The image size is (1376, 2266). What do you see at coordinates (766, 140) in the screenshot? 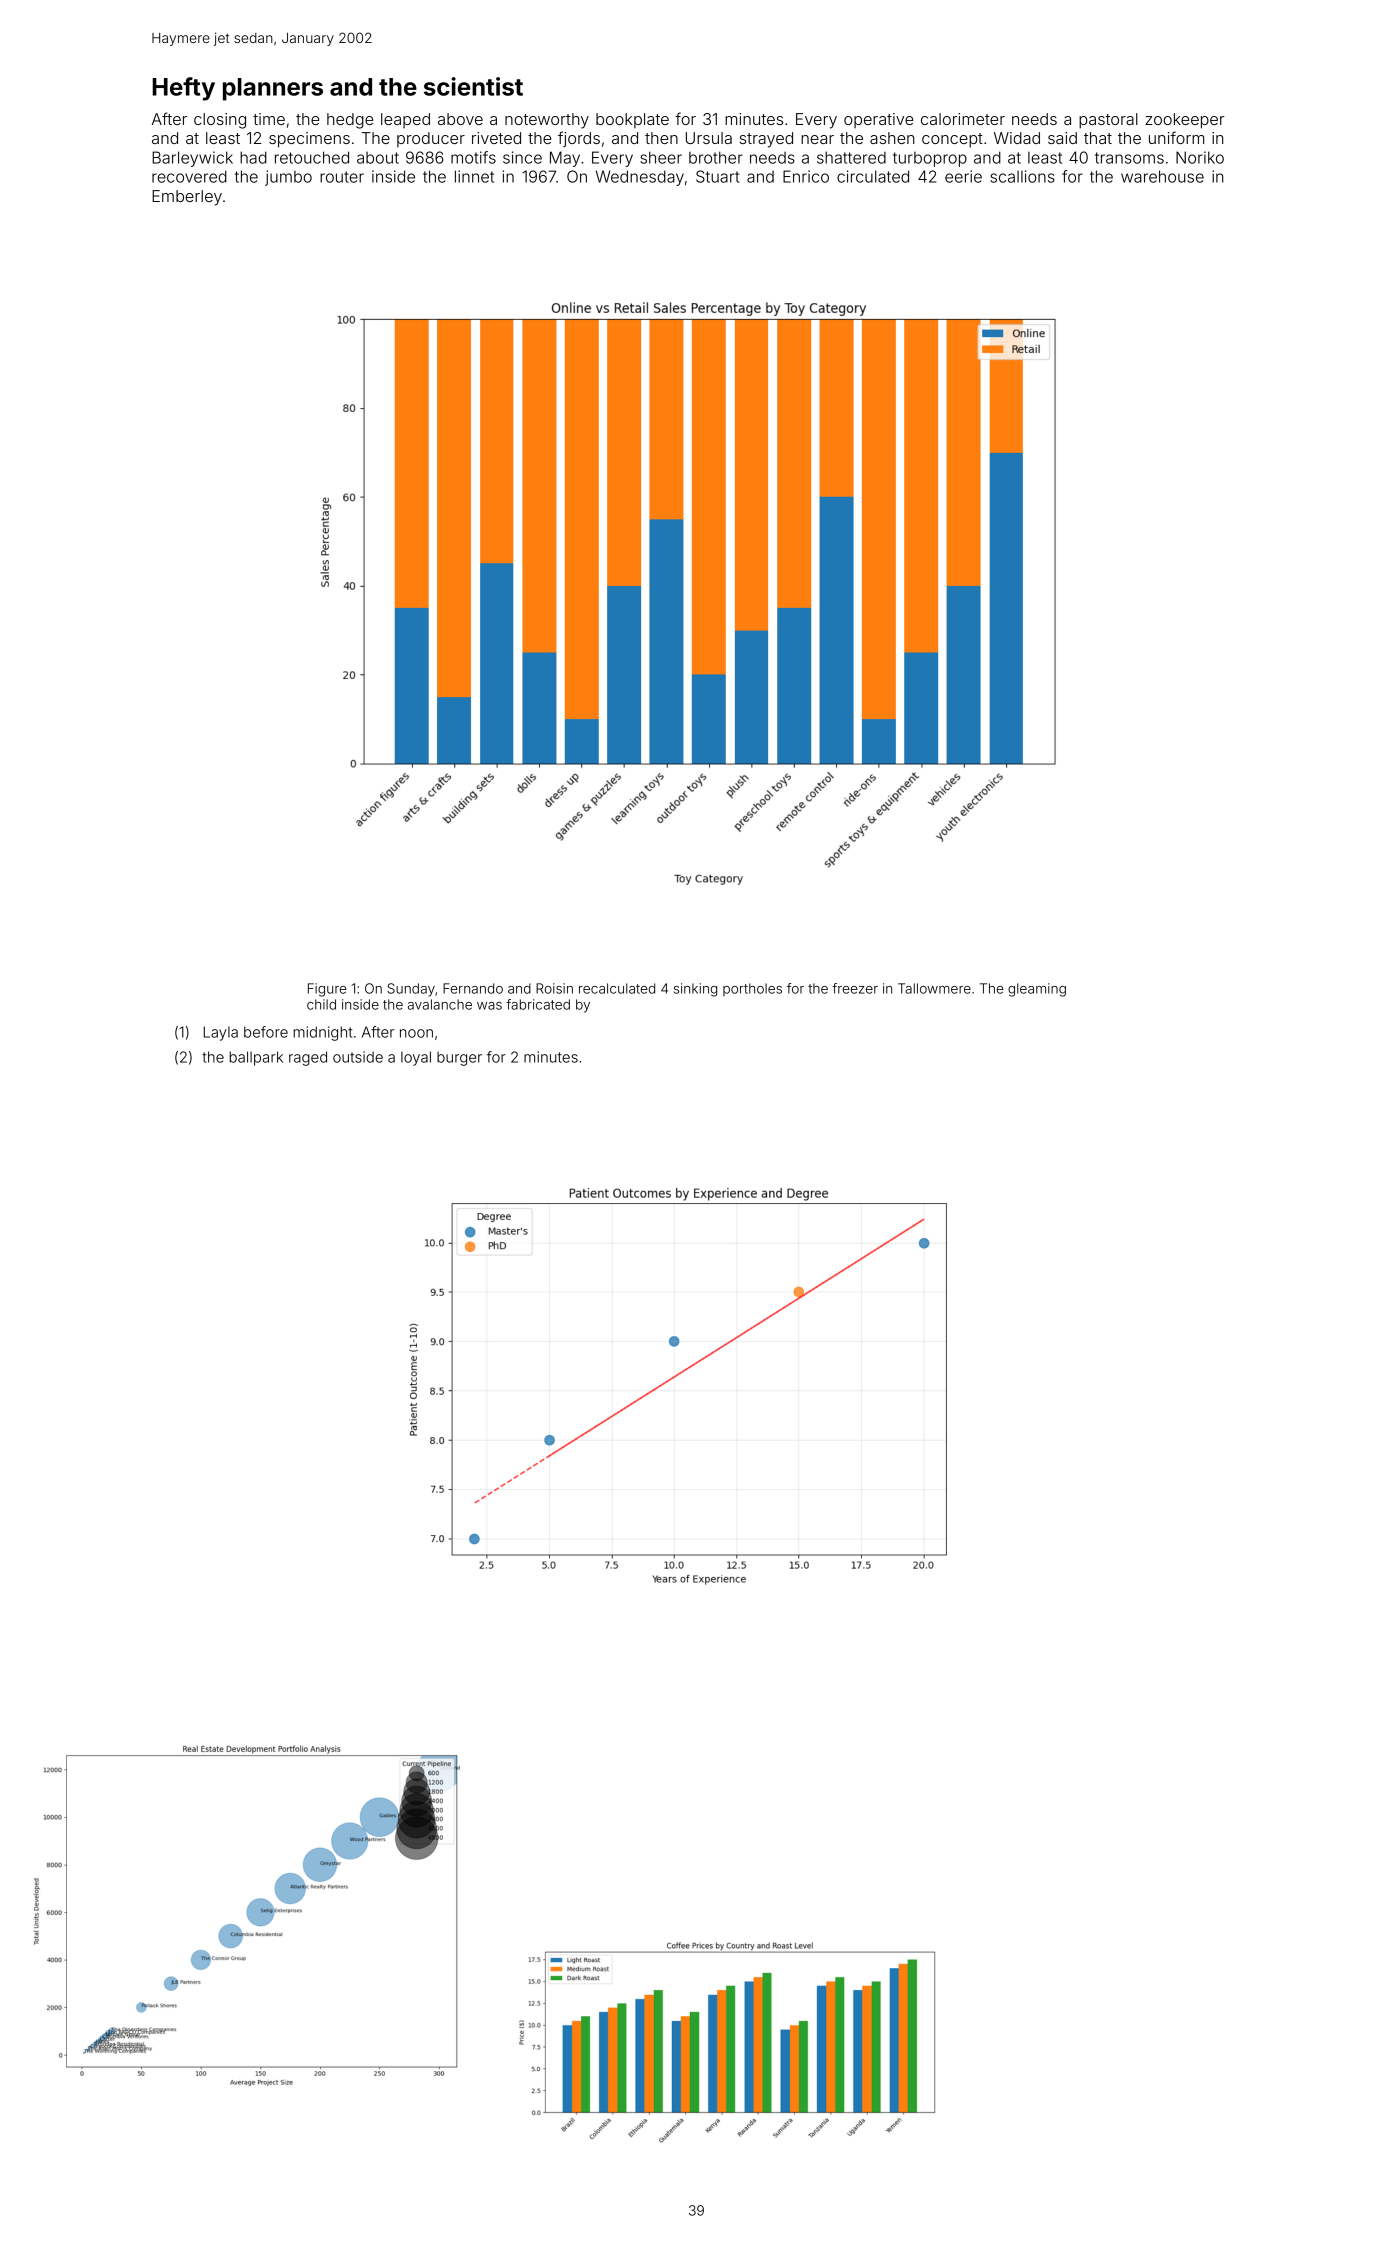
I see `strayed` at bounding box center [766, 140].
